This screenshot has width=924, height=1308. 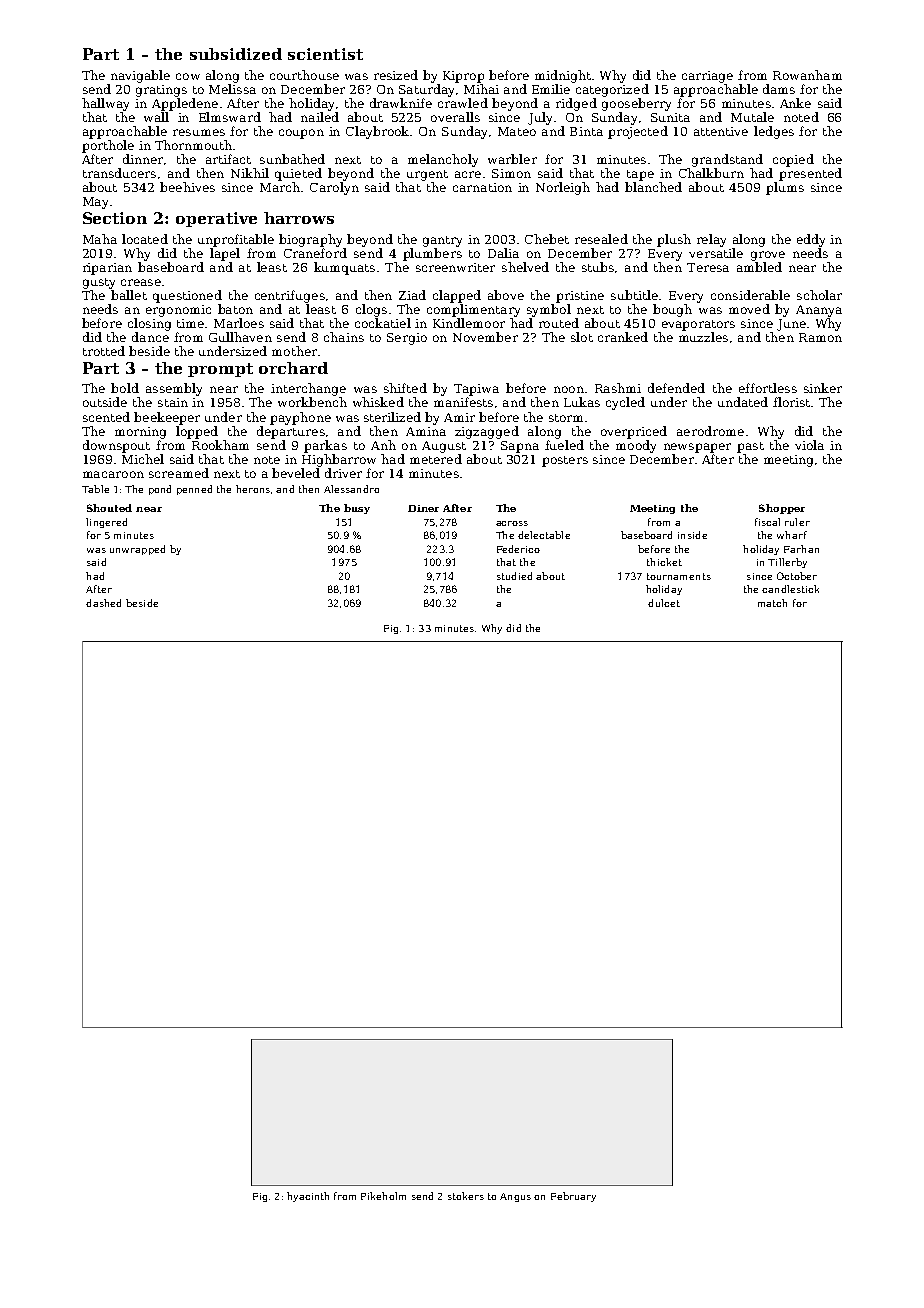 I want to click on February, so click(x=573, y=1197).
